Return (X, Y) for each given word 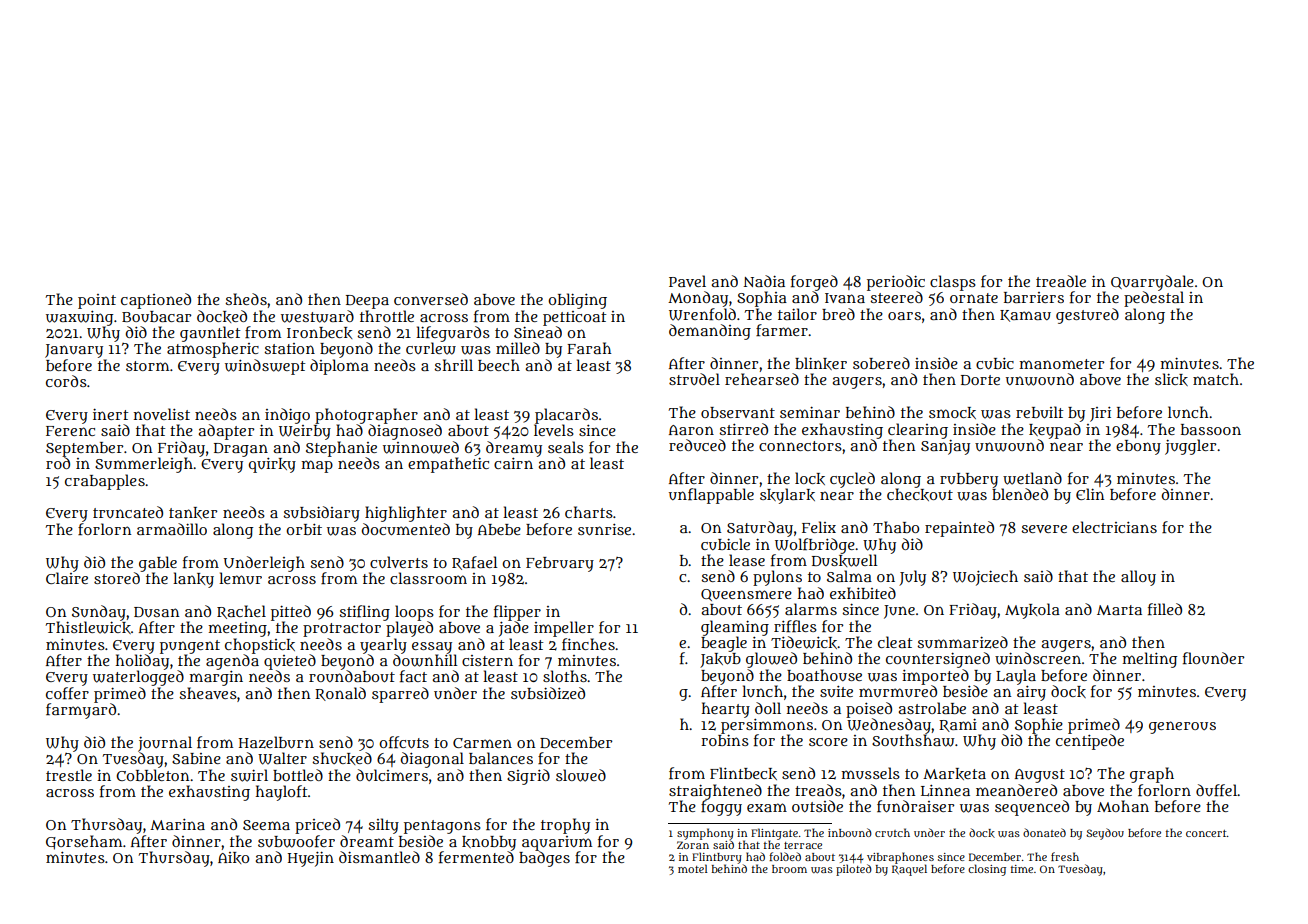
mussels (870, 773)
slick (1171, 379)
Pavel (687, 281)
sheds (246, 299)
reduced (697, 445)
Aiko (233, 858)
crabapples (105, 482)
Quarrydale (1152, 283)
